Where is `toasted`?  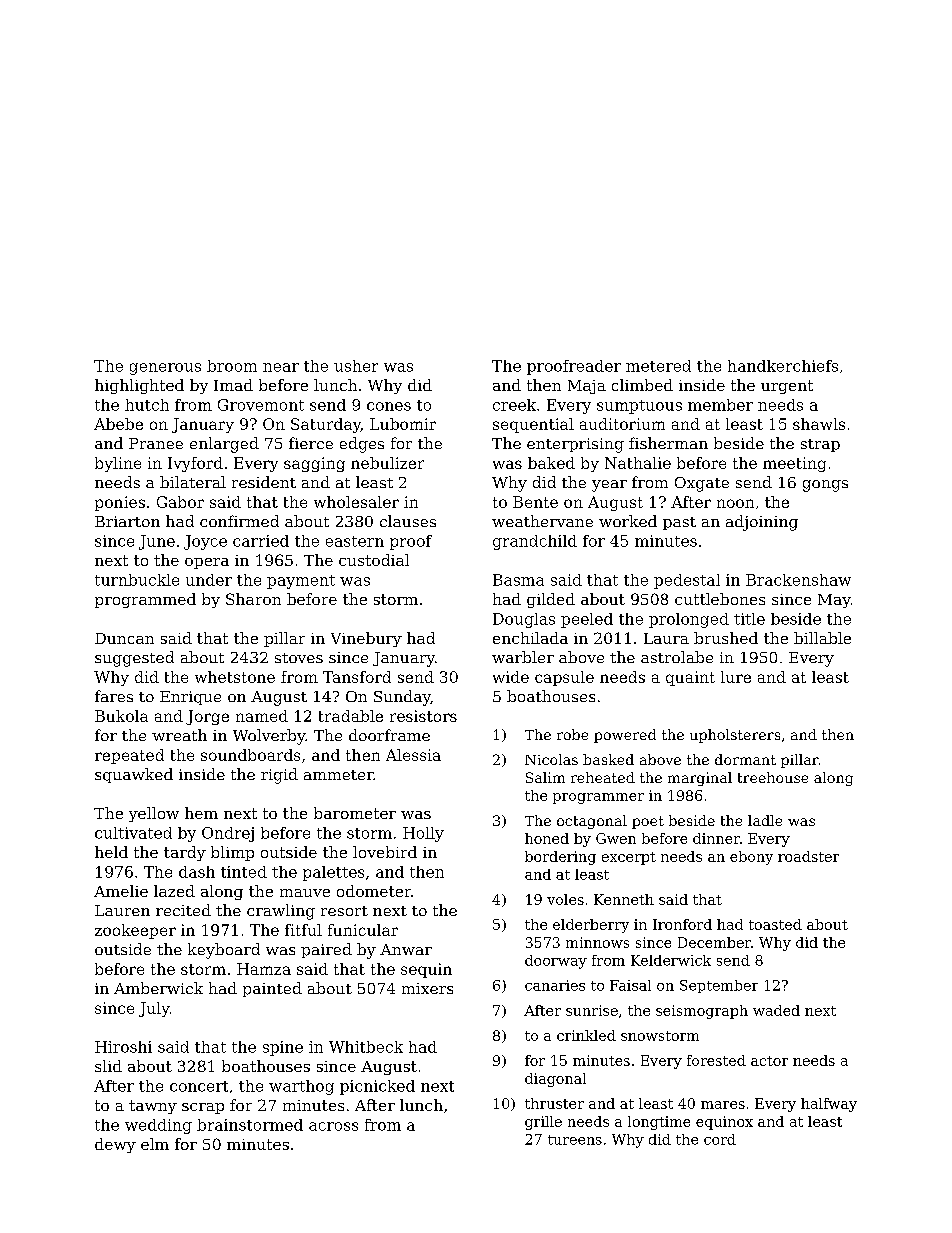 toasted is located at coordinates (775, 924).
